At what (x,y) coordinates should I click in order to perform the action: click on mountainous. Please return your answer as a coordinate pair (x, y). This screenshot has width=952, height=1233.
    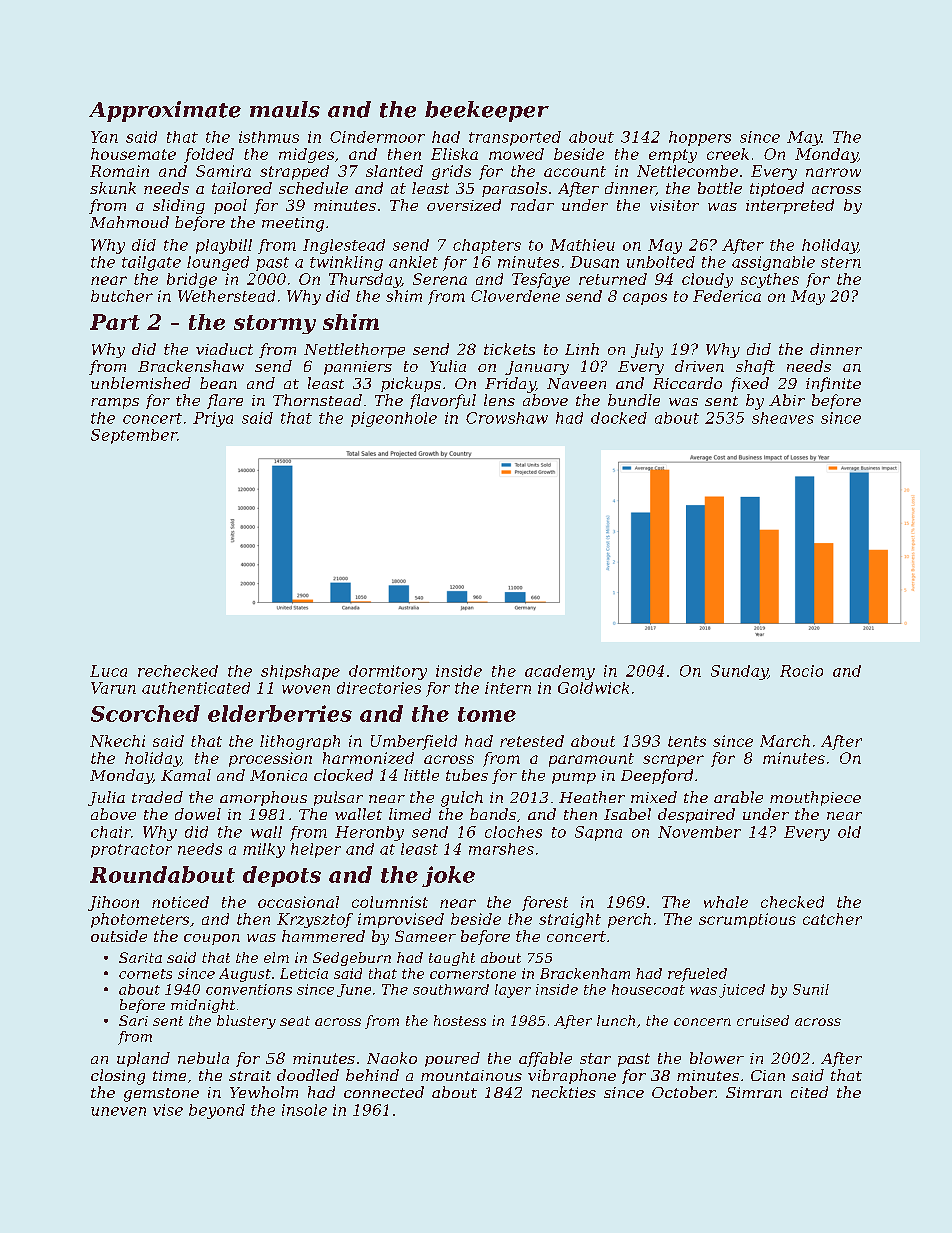
    Looking at the image, I should click on (471, 1075).
